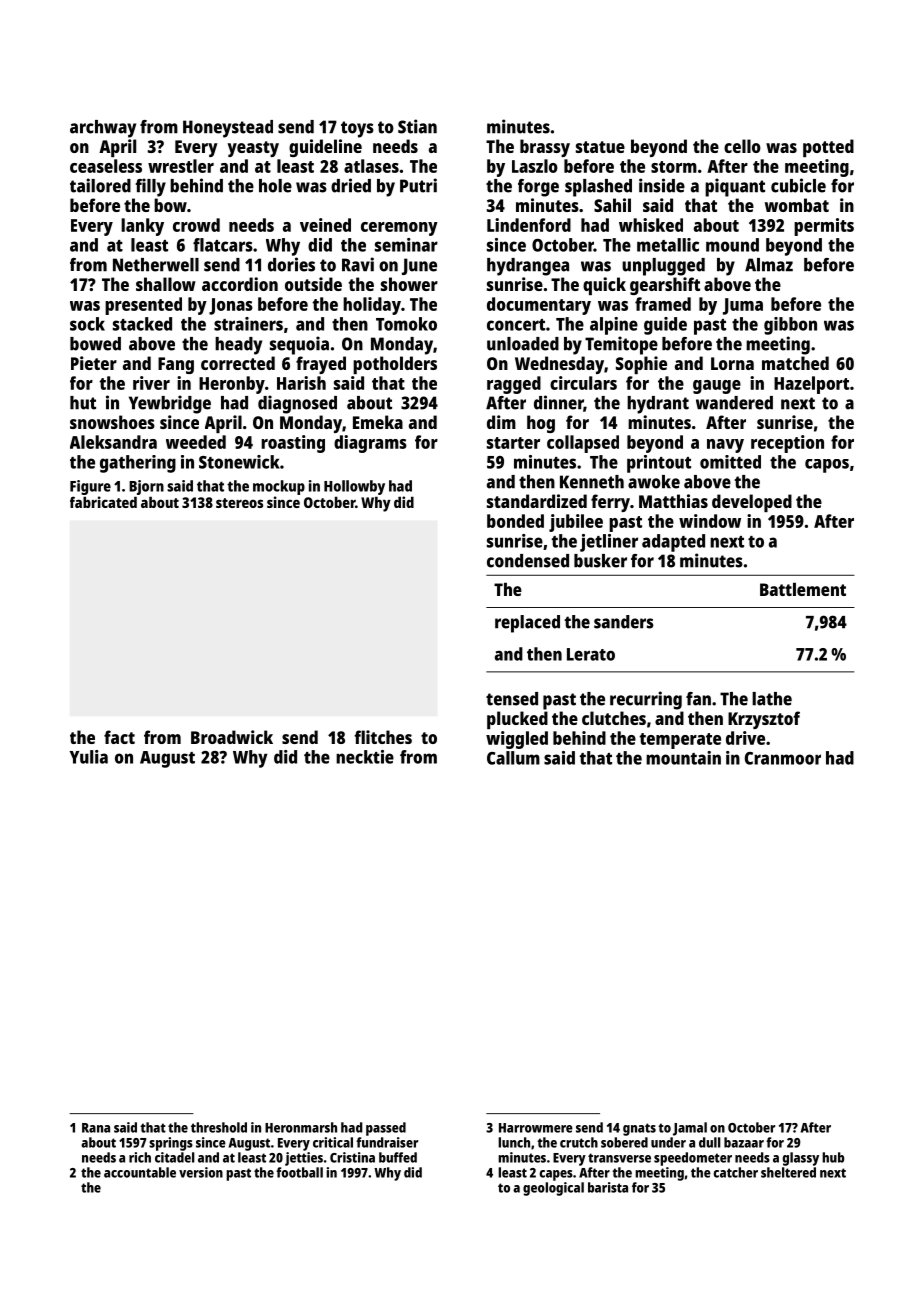 Image resolution: width=924 pixels, height=1314 pixels. What do you see at coordinates (156, 265) in the page?
I see `Netherwell` at bounding box center [156, 265].
